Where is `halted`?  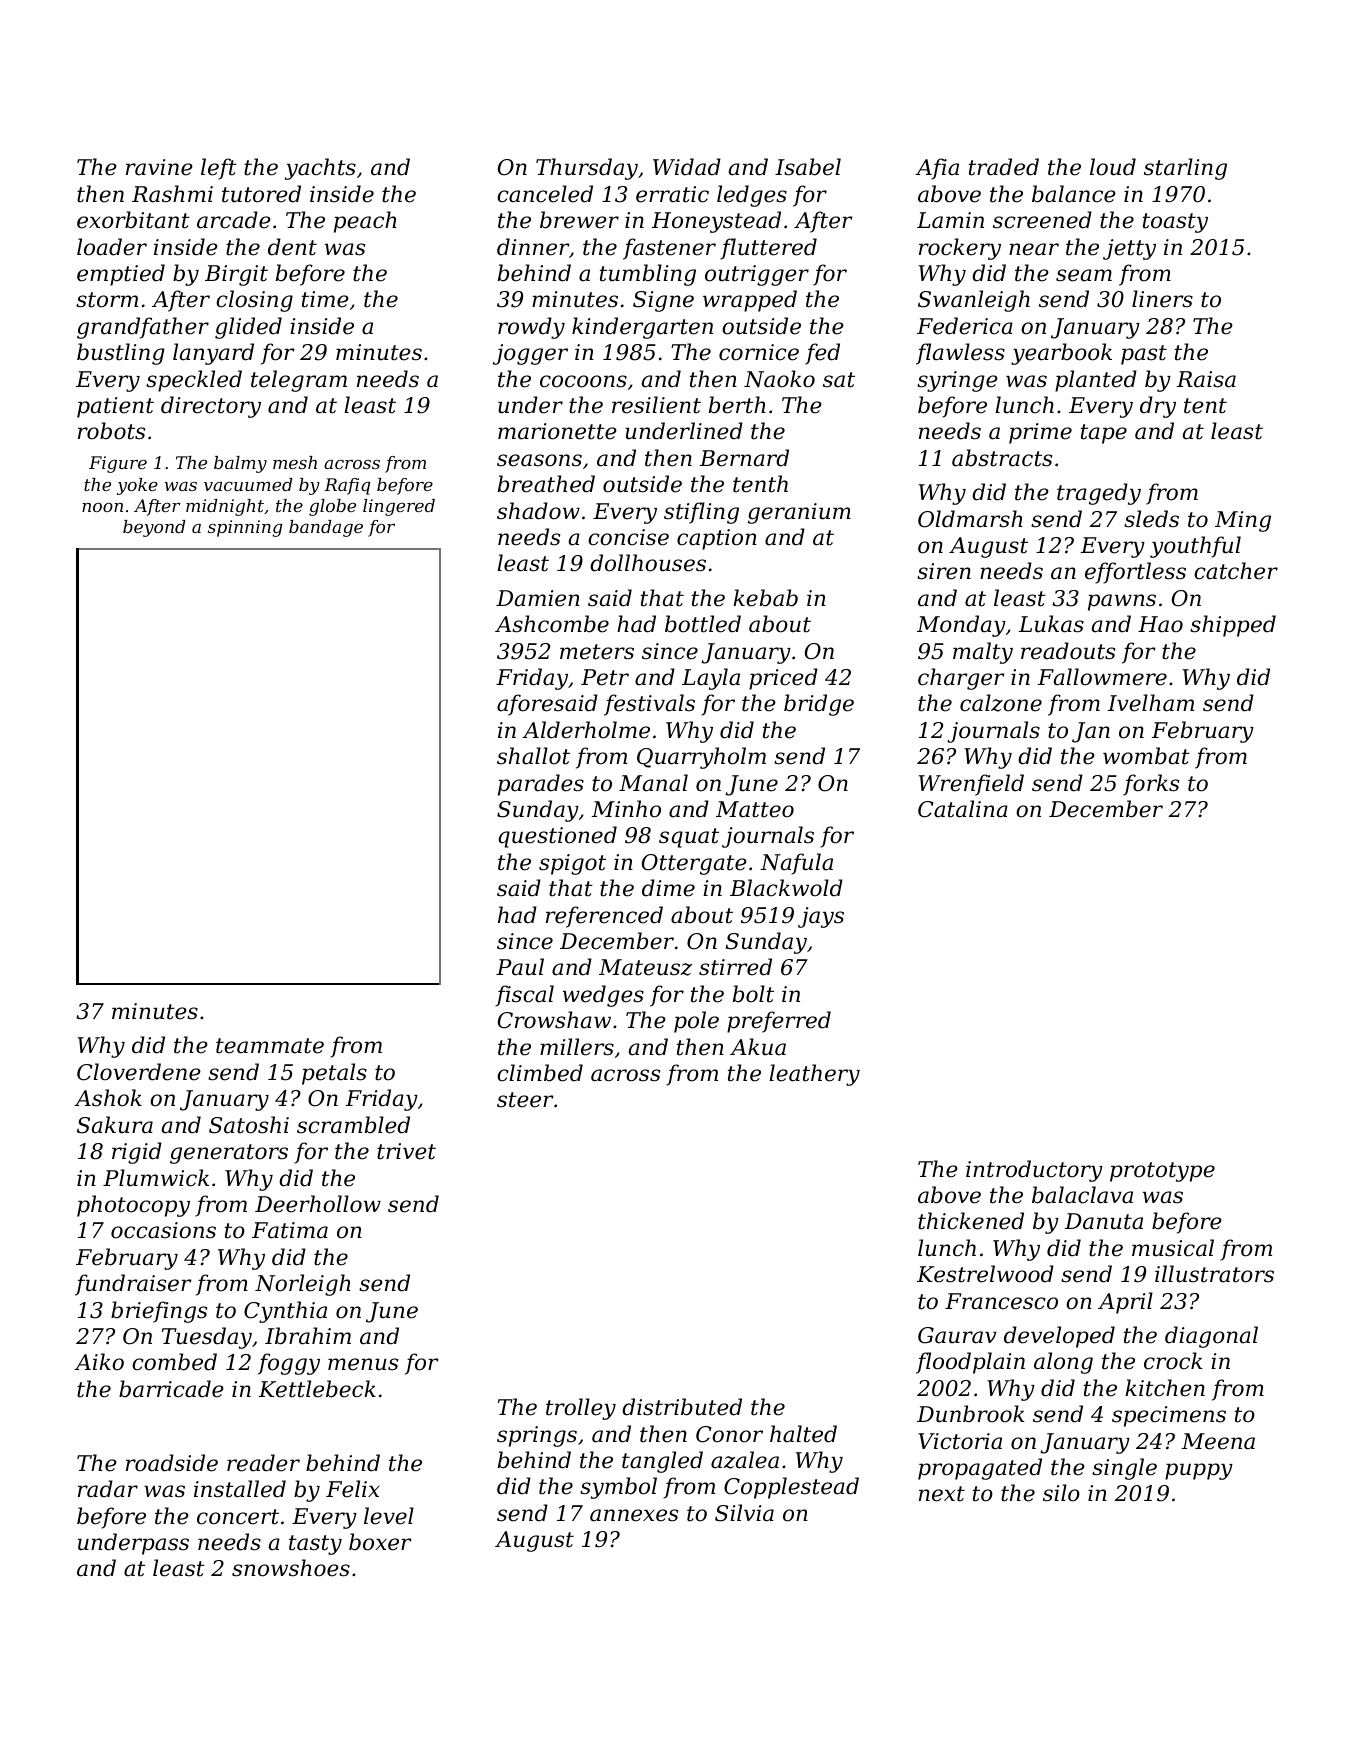 halted is located at coordinates (803, 1434).
